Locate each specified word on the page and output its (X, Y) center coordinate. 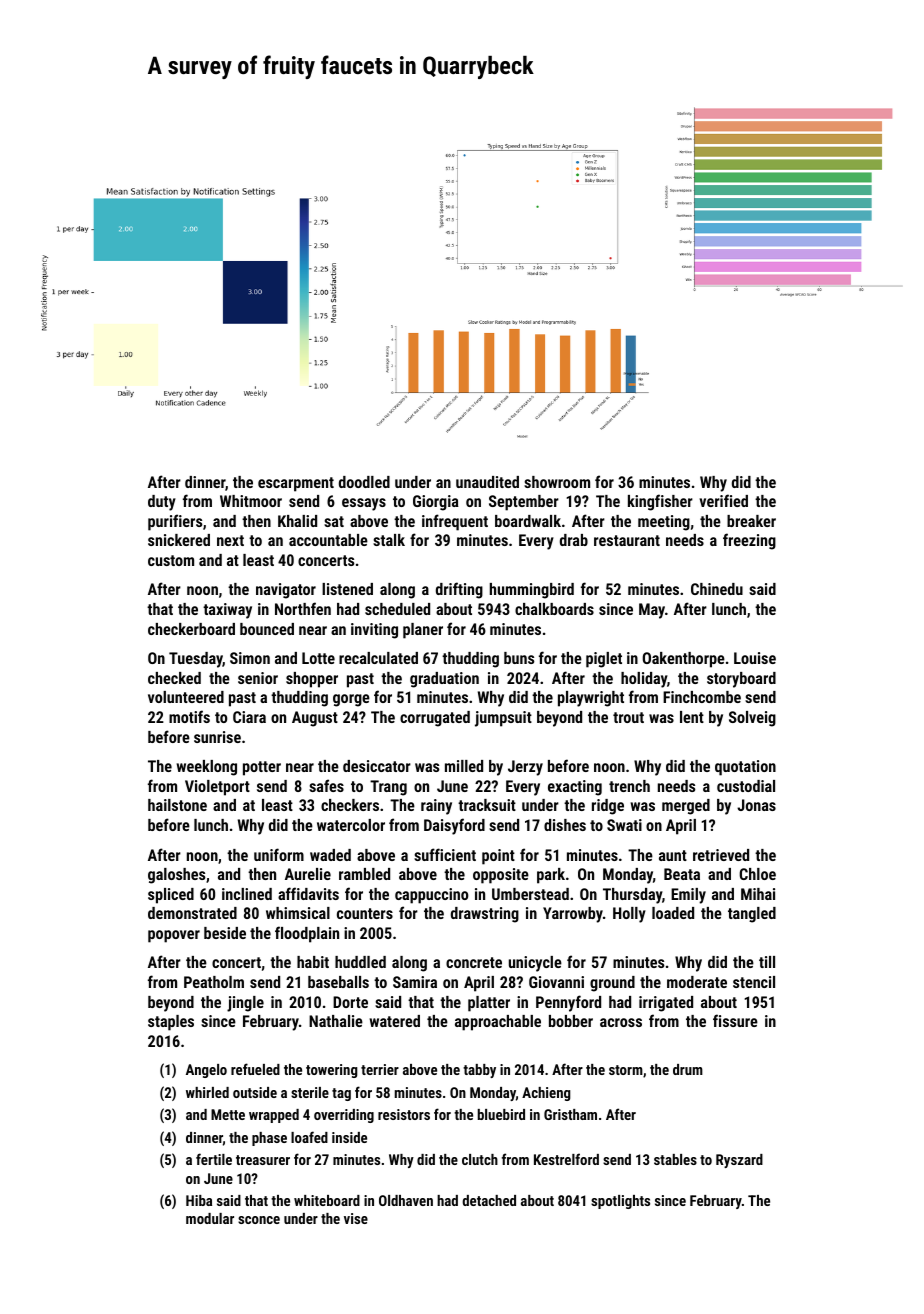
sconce (259, 1220)
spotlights (620, 1202)
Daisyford (454, 826)
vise (356, 1218)
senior (258, 678)
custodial (746, 786)
